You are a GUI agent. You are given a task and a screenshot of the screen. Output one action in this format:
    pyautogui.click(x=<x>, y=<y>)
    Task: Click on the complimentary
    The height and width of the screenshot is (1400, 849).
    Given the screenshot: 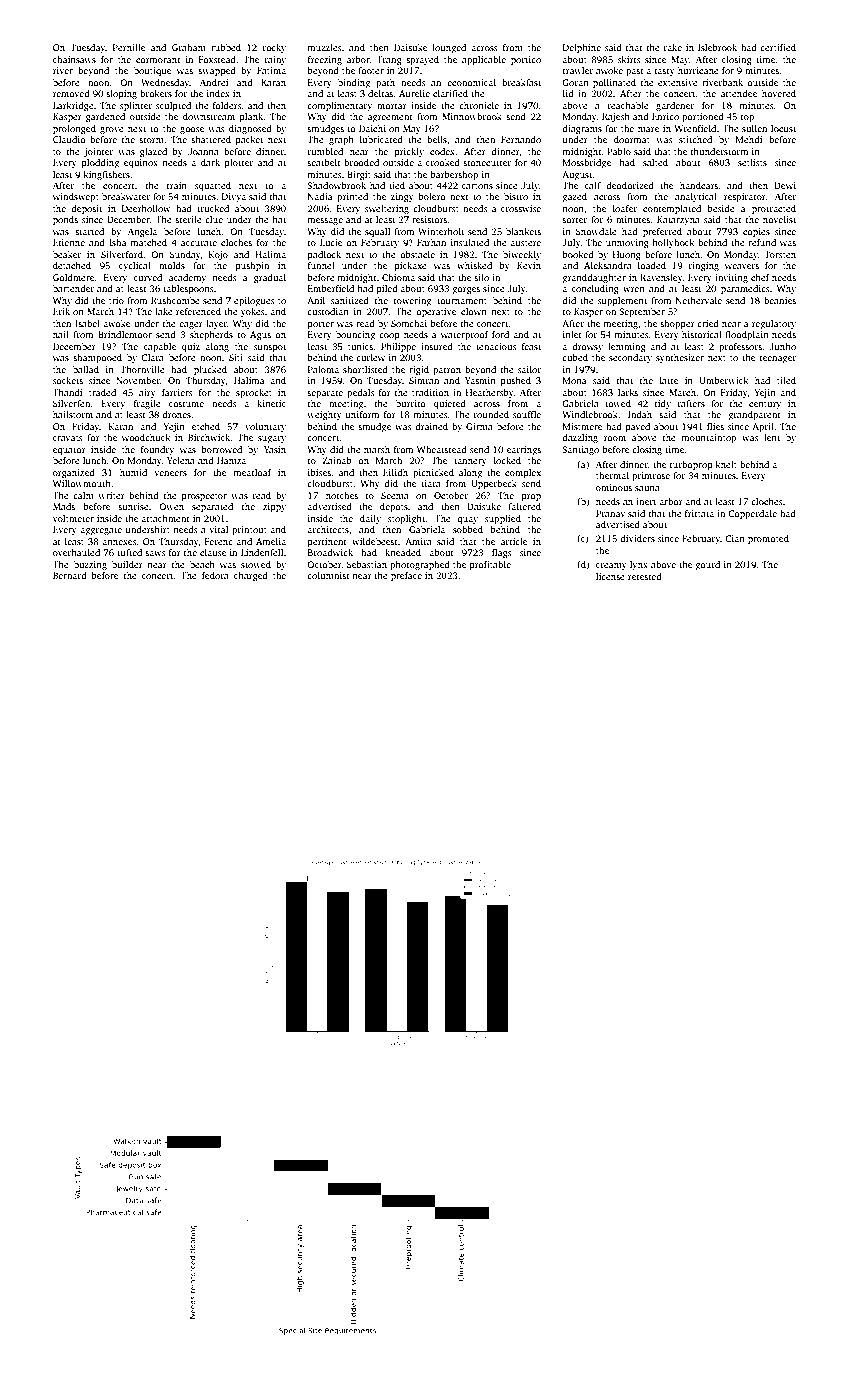 What is the action you would take?
    pyautogui.click(x=339, y=106)
